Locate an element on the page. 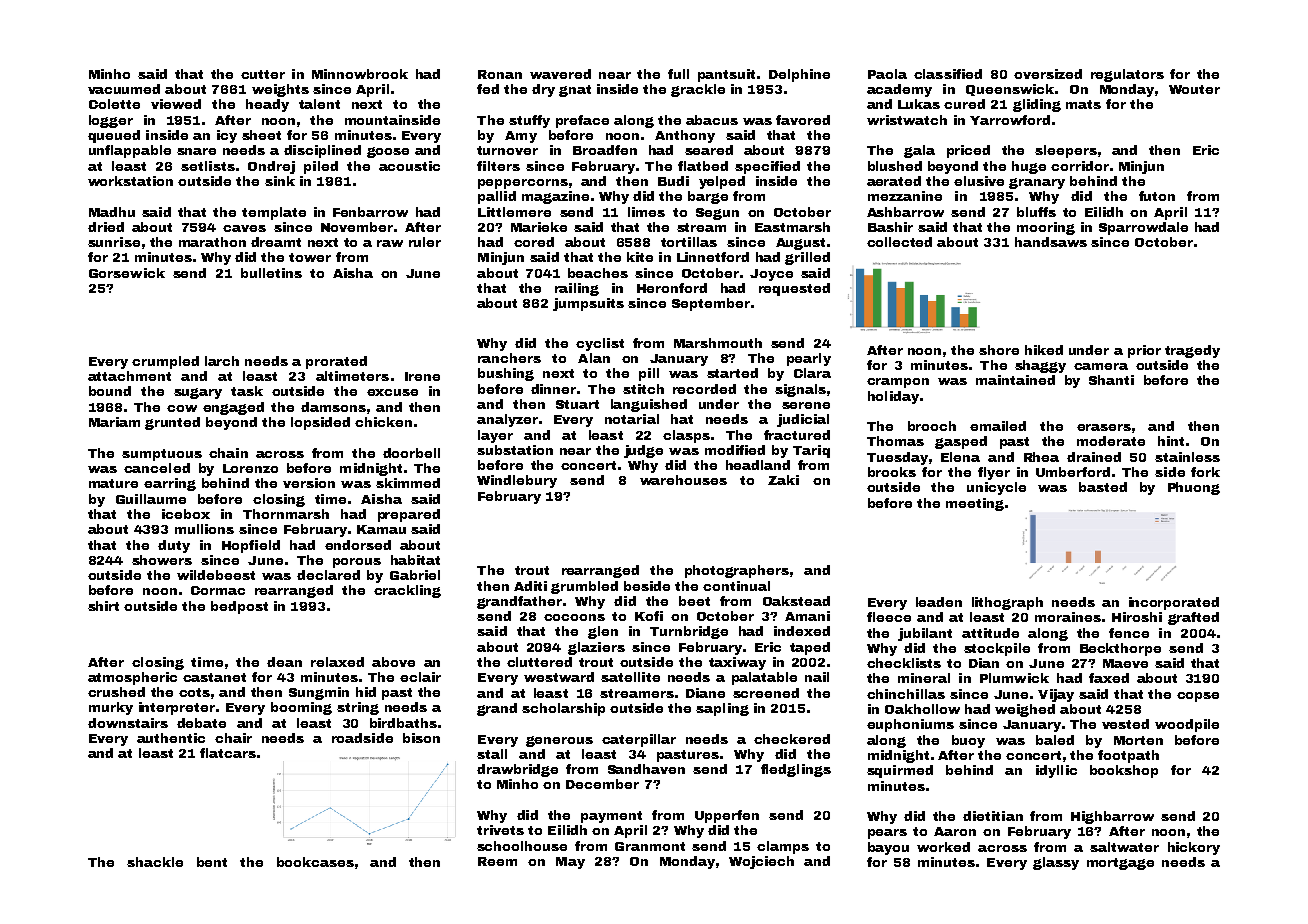  Thornmarsh is located at coordinates (286, 514).
